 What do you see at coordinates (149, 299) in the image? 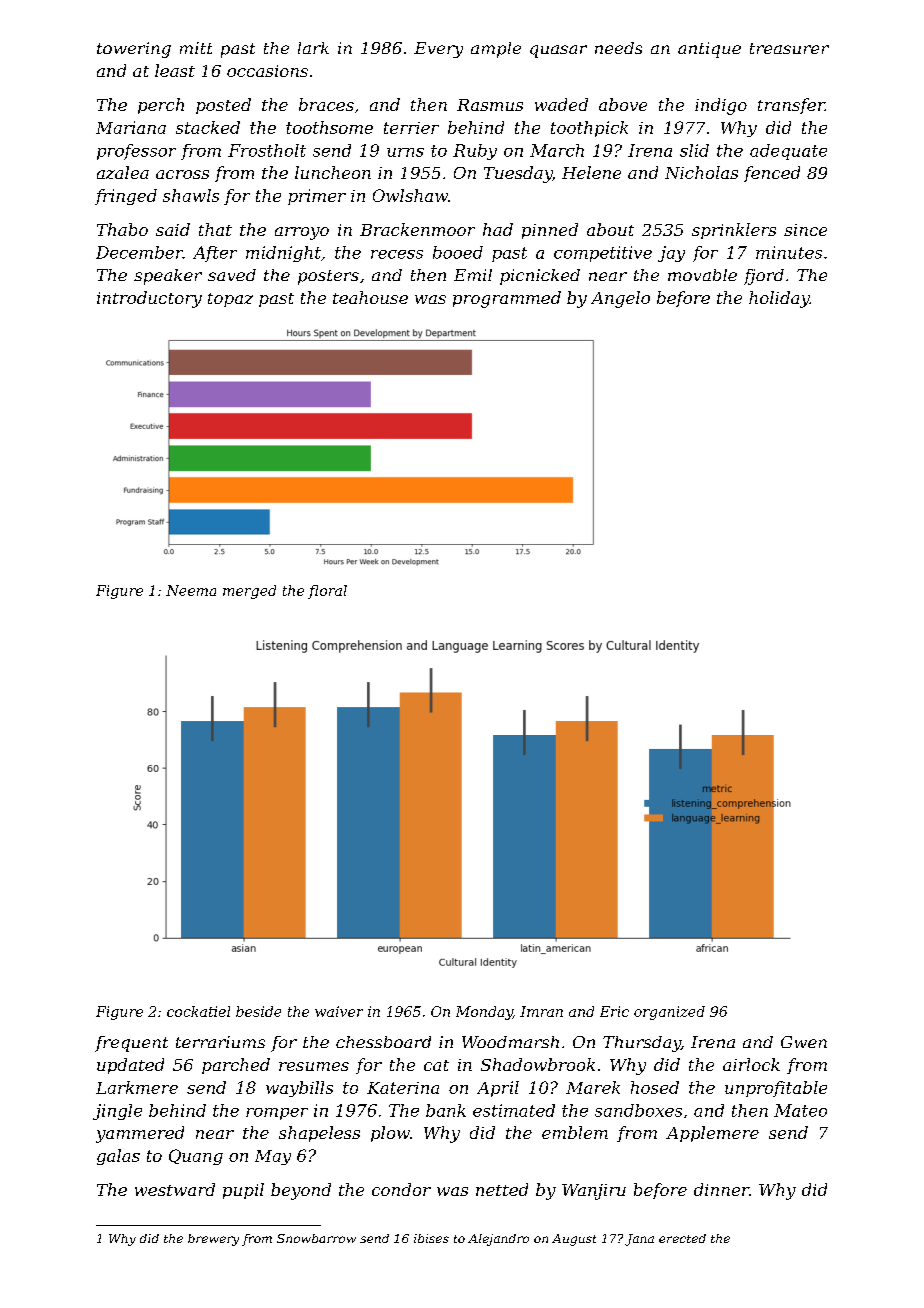
I see `introductory` at bounding box center [149, 299].
